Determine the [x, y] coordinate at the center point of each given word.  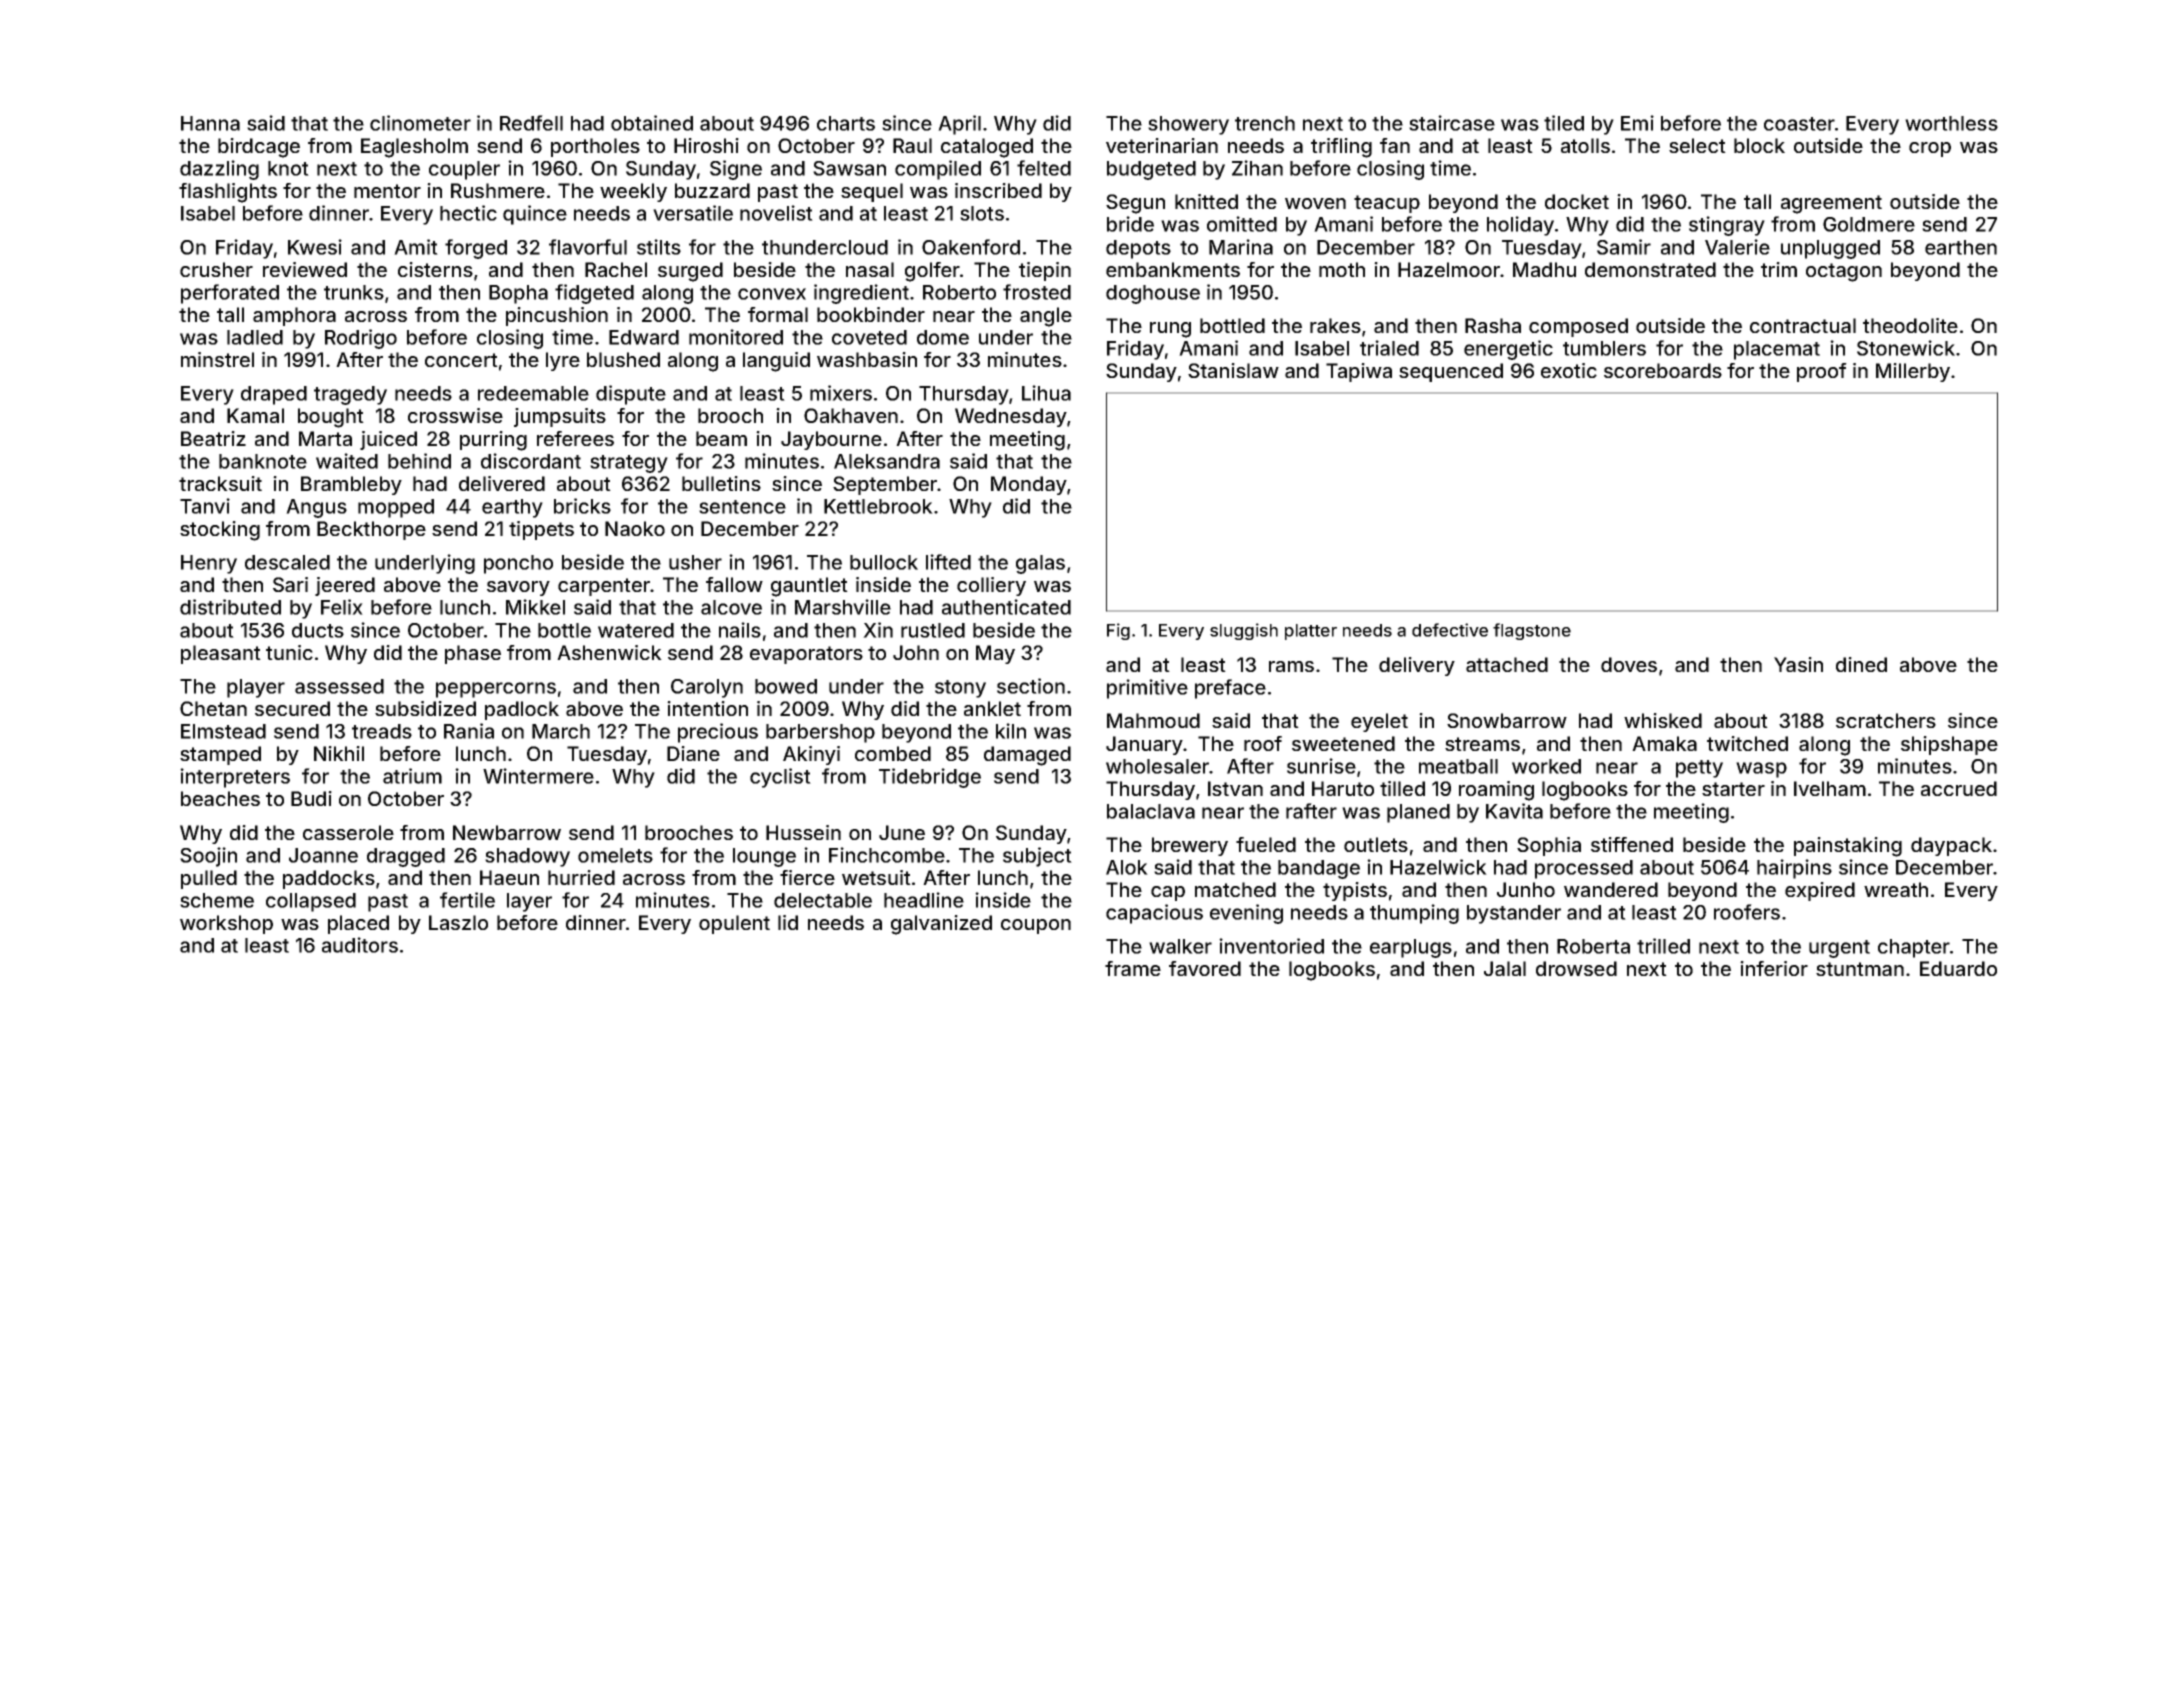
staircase [1452, 123]
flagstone [1532, 631]
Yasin [1798, 664]
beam [721, 438]
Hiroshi [706, 145]
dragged [406, 857]
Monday [1029, 485]
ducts [318, 630]
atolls [1585, 145]
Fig [1118, 631]
